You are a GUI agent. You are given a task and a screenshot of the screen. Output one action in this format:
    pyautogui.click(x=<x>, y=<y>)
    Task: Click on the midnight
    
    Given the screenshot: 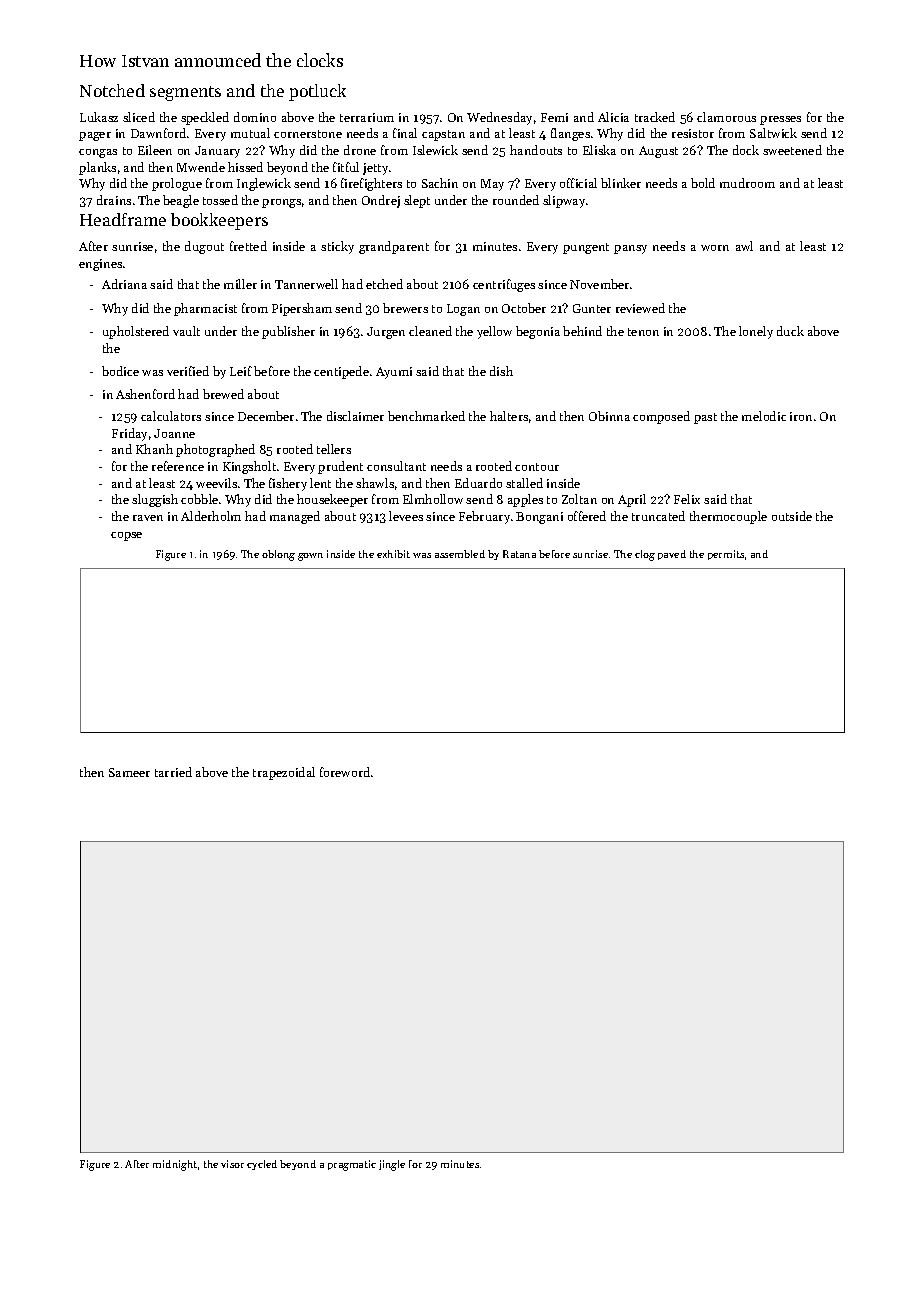 What is the action you would take?
    pyautogui.click(x=175, y=1165)
